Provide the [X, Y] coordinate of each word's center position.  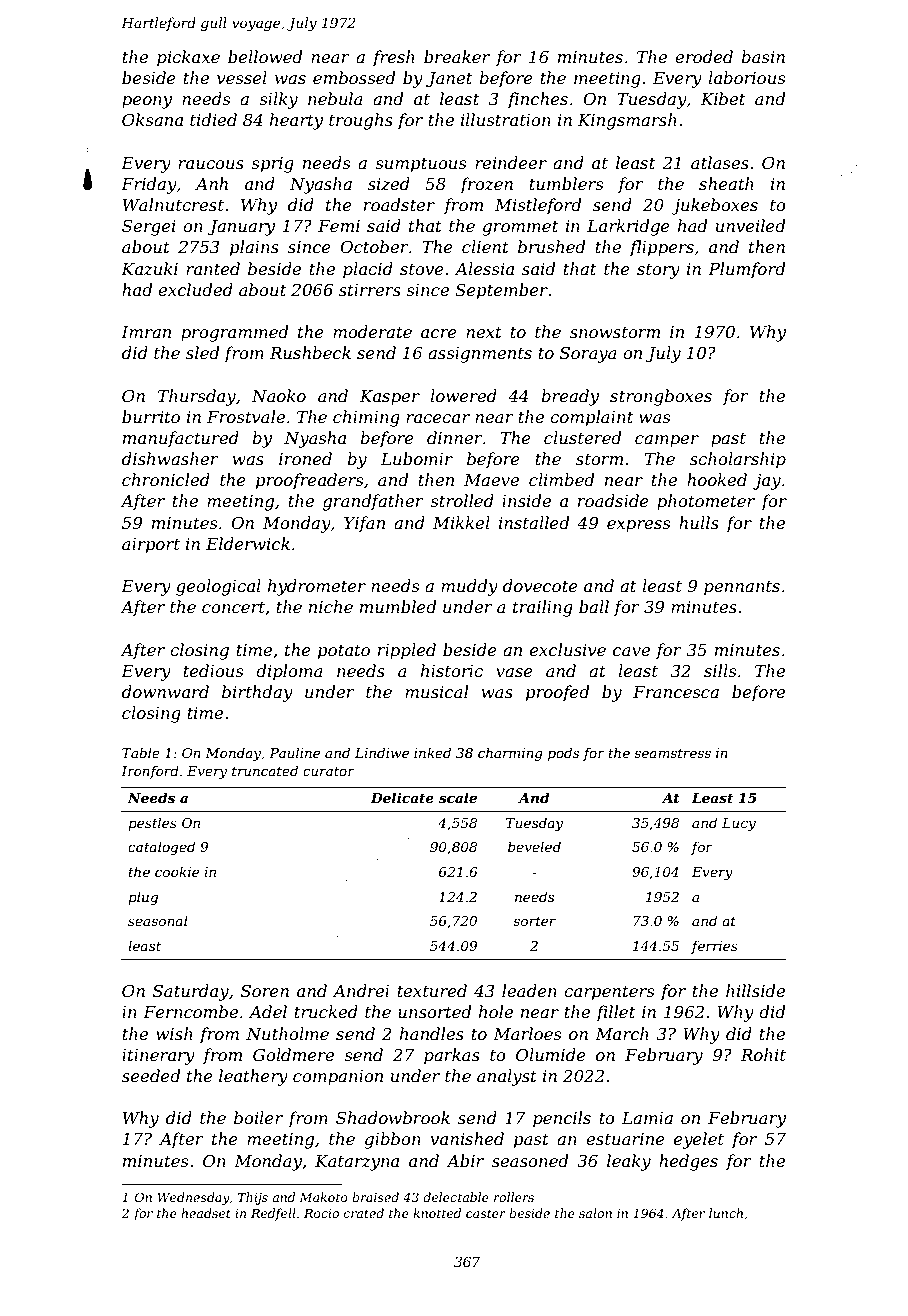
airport [151, 546]
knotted [437, 1213]
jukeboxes [715, 206]
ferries [714, 947]
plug [143, 898]
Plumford [746, 270]
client [485, 246]
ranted [213, 268]
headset [206, 1213]
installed [534, 522]
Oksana [152, 119]
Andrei [361, 990]
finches [537, 100]
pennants [742, 588]
